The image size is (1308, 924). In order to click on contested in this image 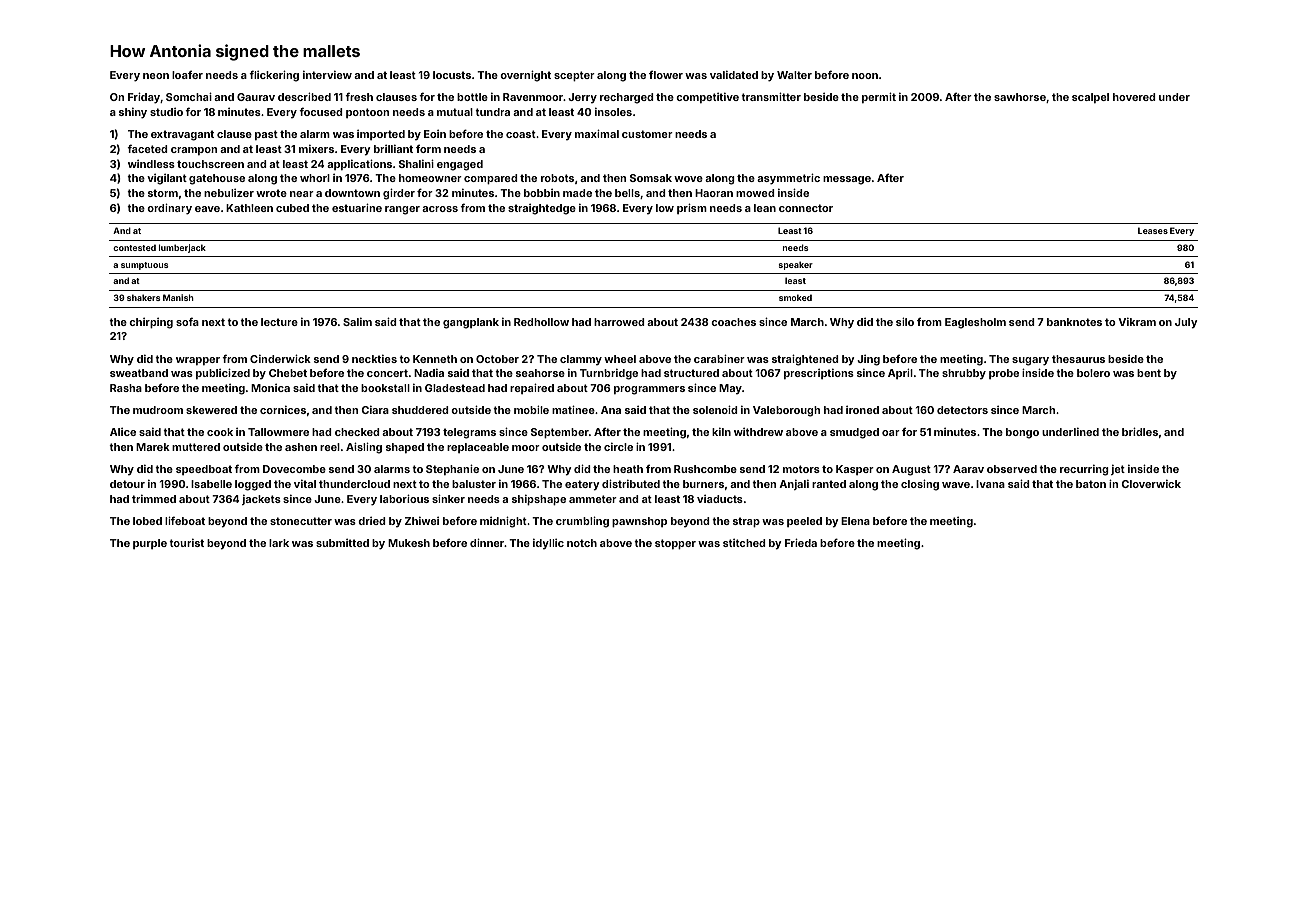, I will do `click(134, 248)`.
